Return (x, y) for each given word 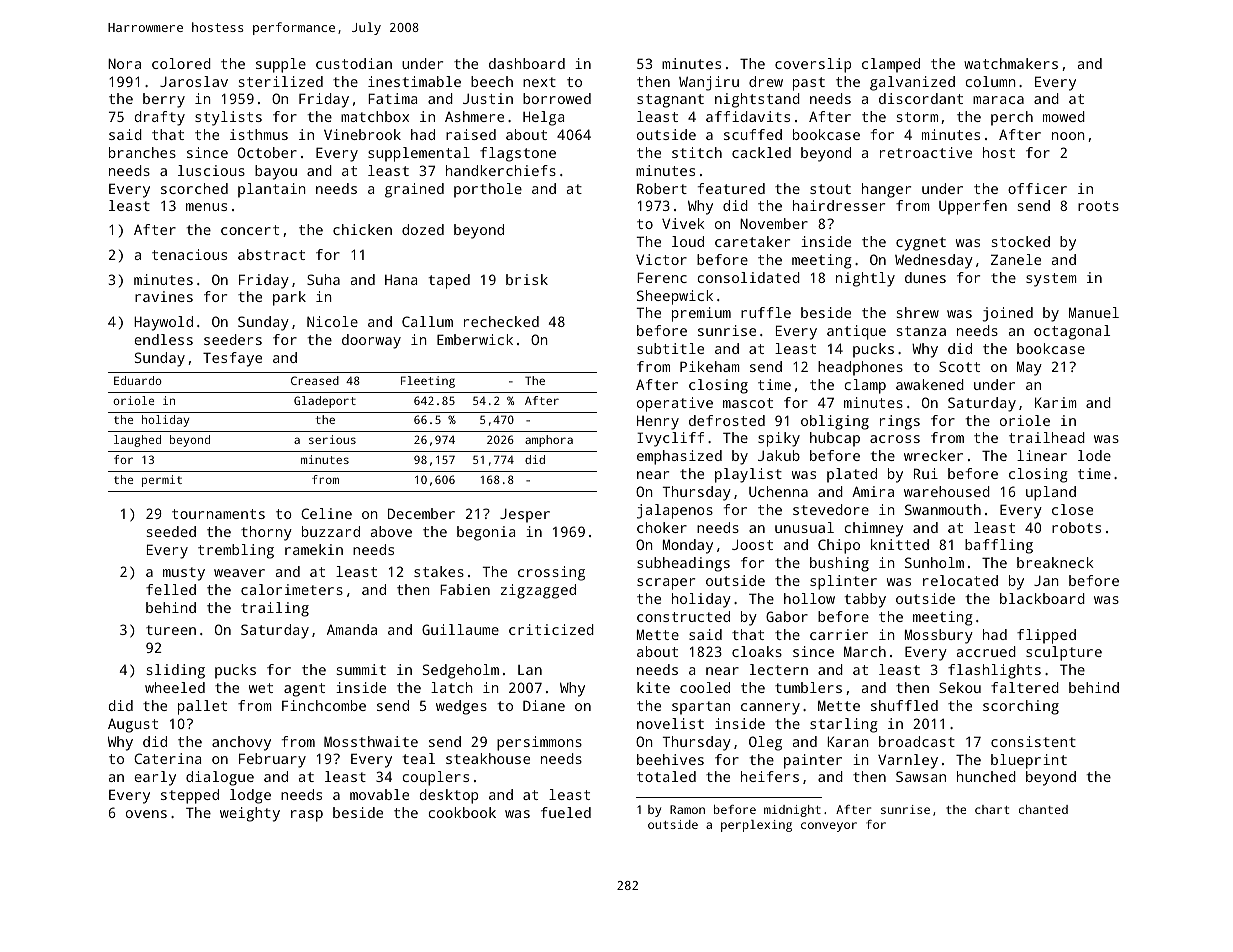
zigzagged (538, 591)
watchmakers (1011, 63)
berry (164, 100)
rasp (307, 816)
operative (675, 404)
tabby (865, 600)
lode (1094, 455)
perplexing (756, 826)
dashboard (527, 63)
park (289, 298)
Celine (326, 513)
